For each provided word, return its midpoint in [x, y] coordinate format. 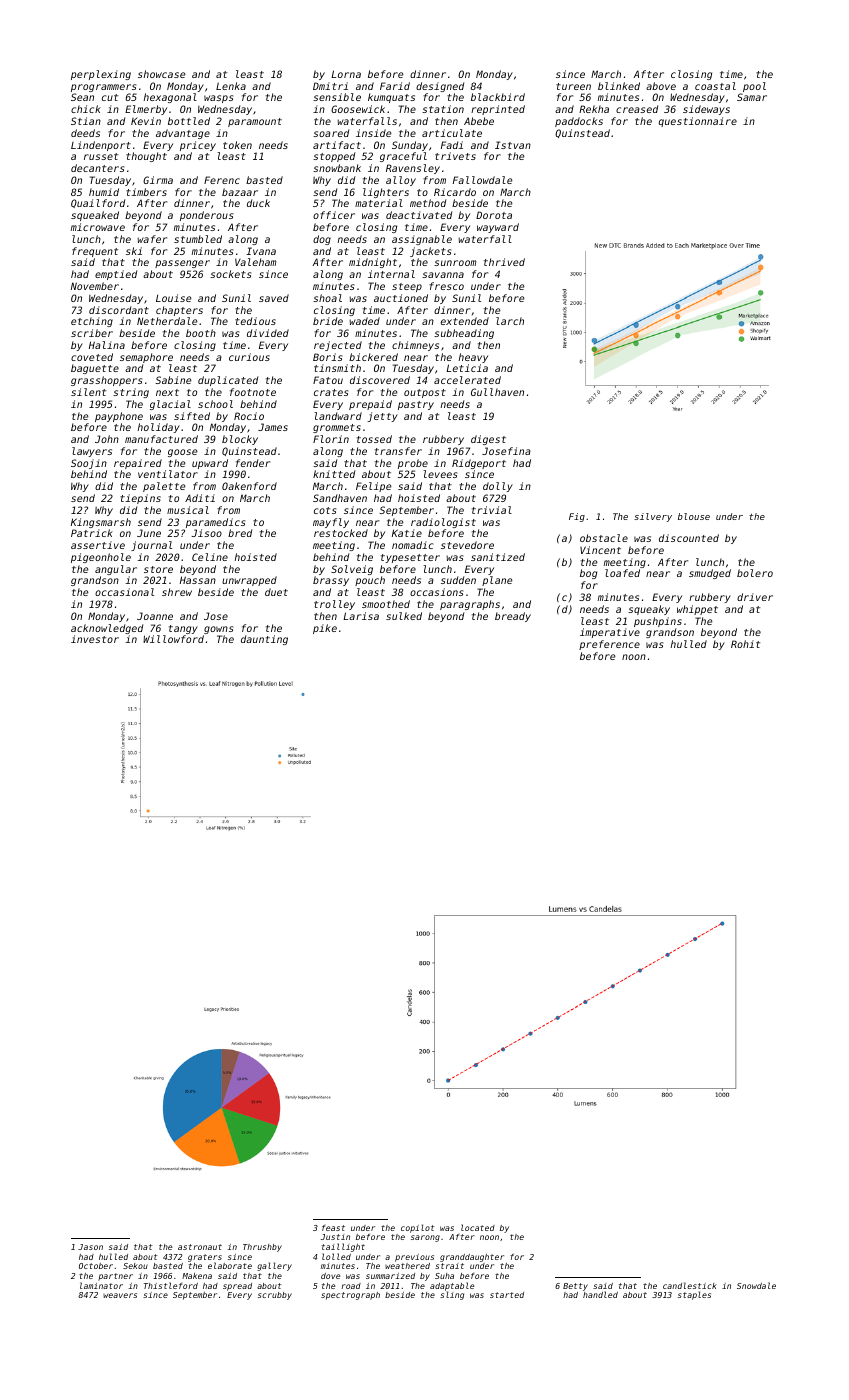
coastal [715, 86]
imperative [610, 633]
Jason [90, 1247]
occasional [124, 592]
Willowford [173, 639]
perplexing [101, 75]
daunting [264, 640]
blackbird [498, 97]
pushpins [658, 622]
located [478, 1227]
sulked [404, 616]
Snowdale [756, 1285]
